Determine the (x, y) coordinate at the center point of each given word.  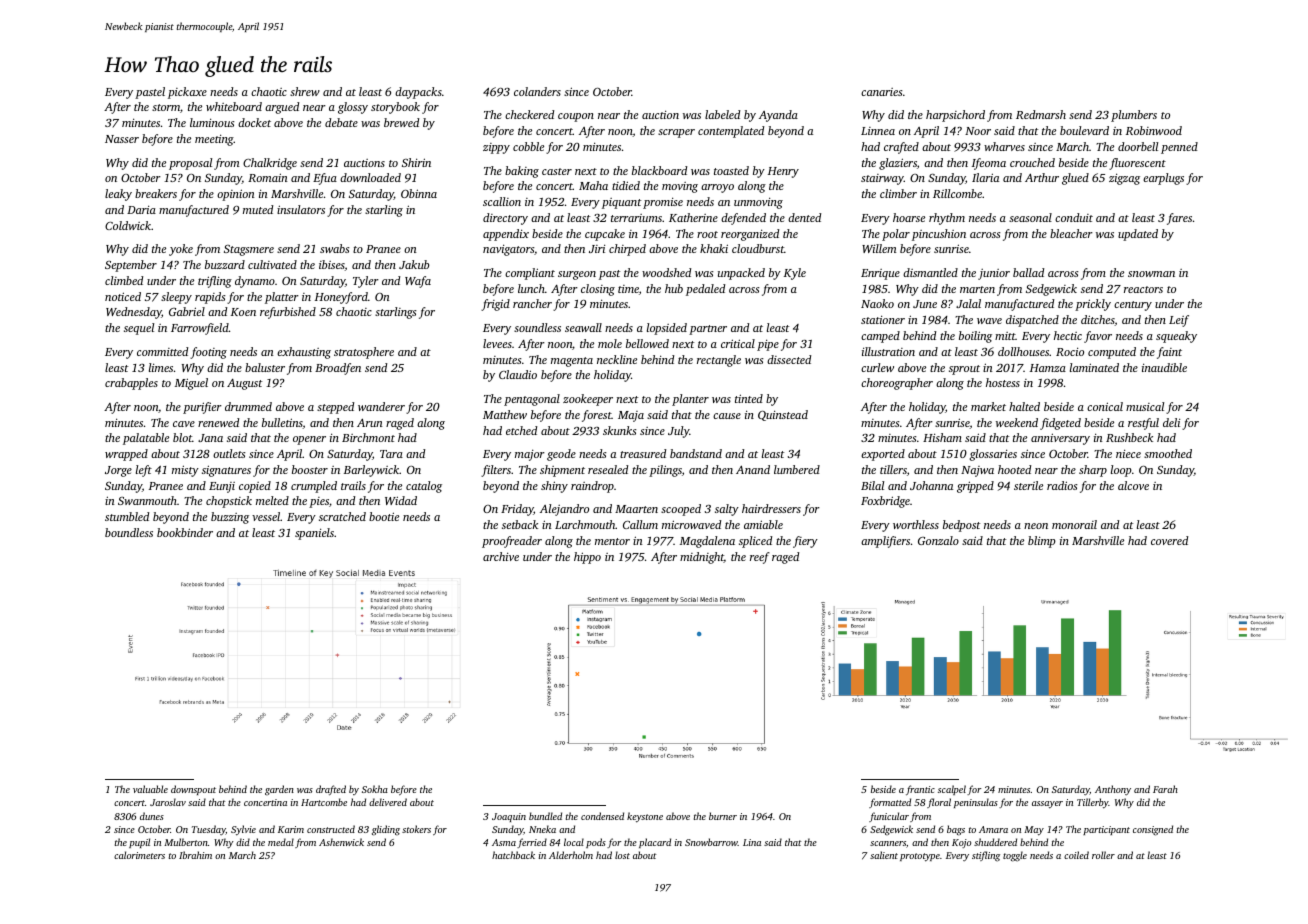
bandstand (696, 453)
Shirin (416, 162)
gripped (975, 487)
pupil (139, 843)
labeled (722, 114)
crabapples (131, 384)
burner (723, 816)
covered (1169, 540)
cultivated (272, 264)
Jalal (968, 303)
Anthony (1113, 790)
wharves (1004, 146)
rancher (532, 303)
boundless (129, 532)
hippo (587, 558)
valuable (150, 789)
